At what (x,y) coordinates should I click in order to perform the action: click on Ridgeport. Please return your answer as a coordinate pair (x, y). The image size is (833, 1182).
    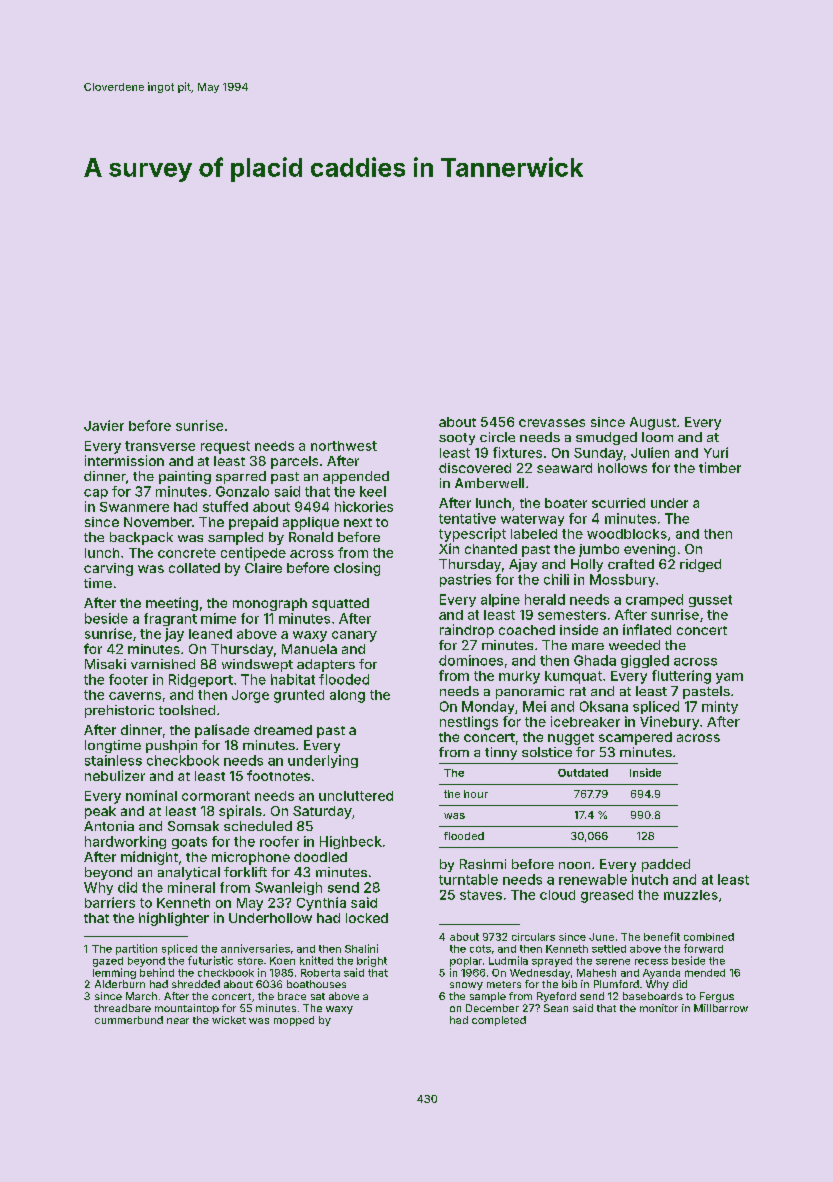
    Looking at the image, I should click on (201, 680).
